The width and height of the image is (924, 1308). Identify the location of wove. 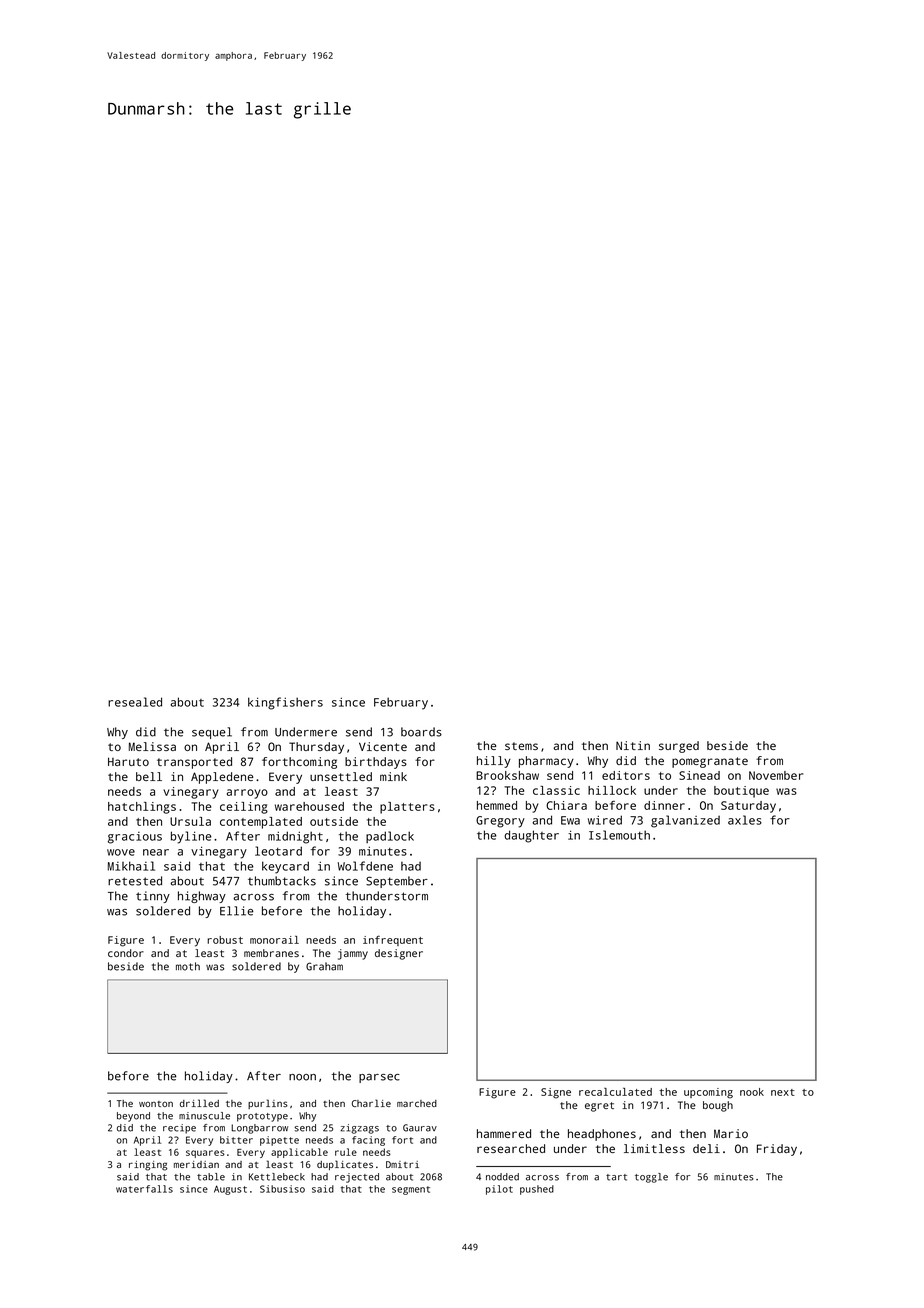
(121, 852).
